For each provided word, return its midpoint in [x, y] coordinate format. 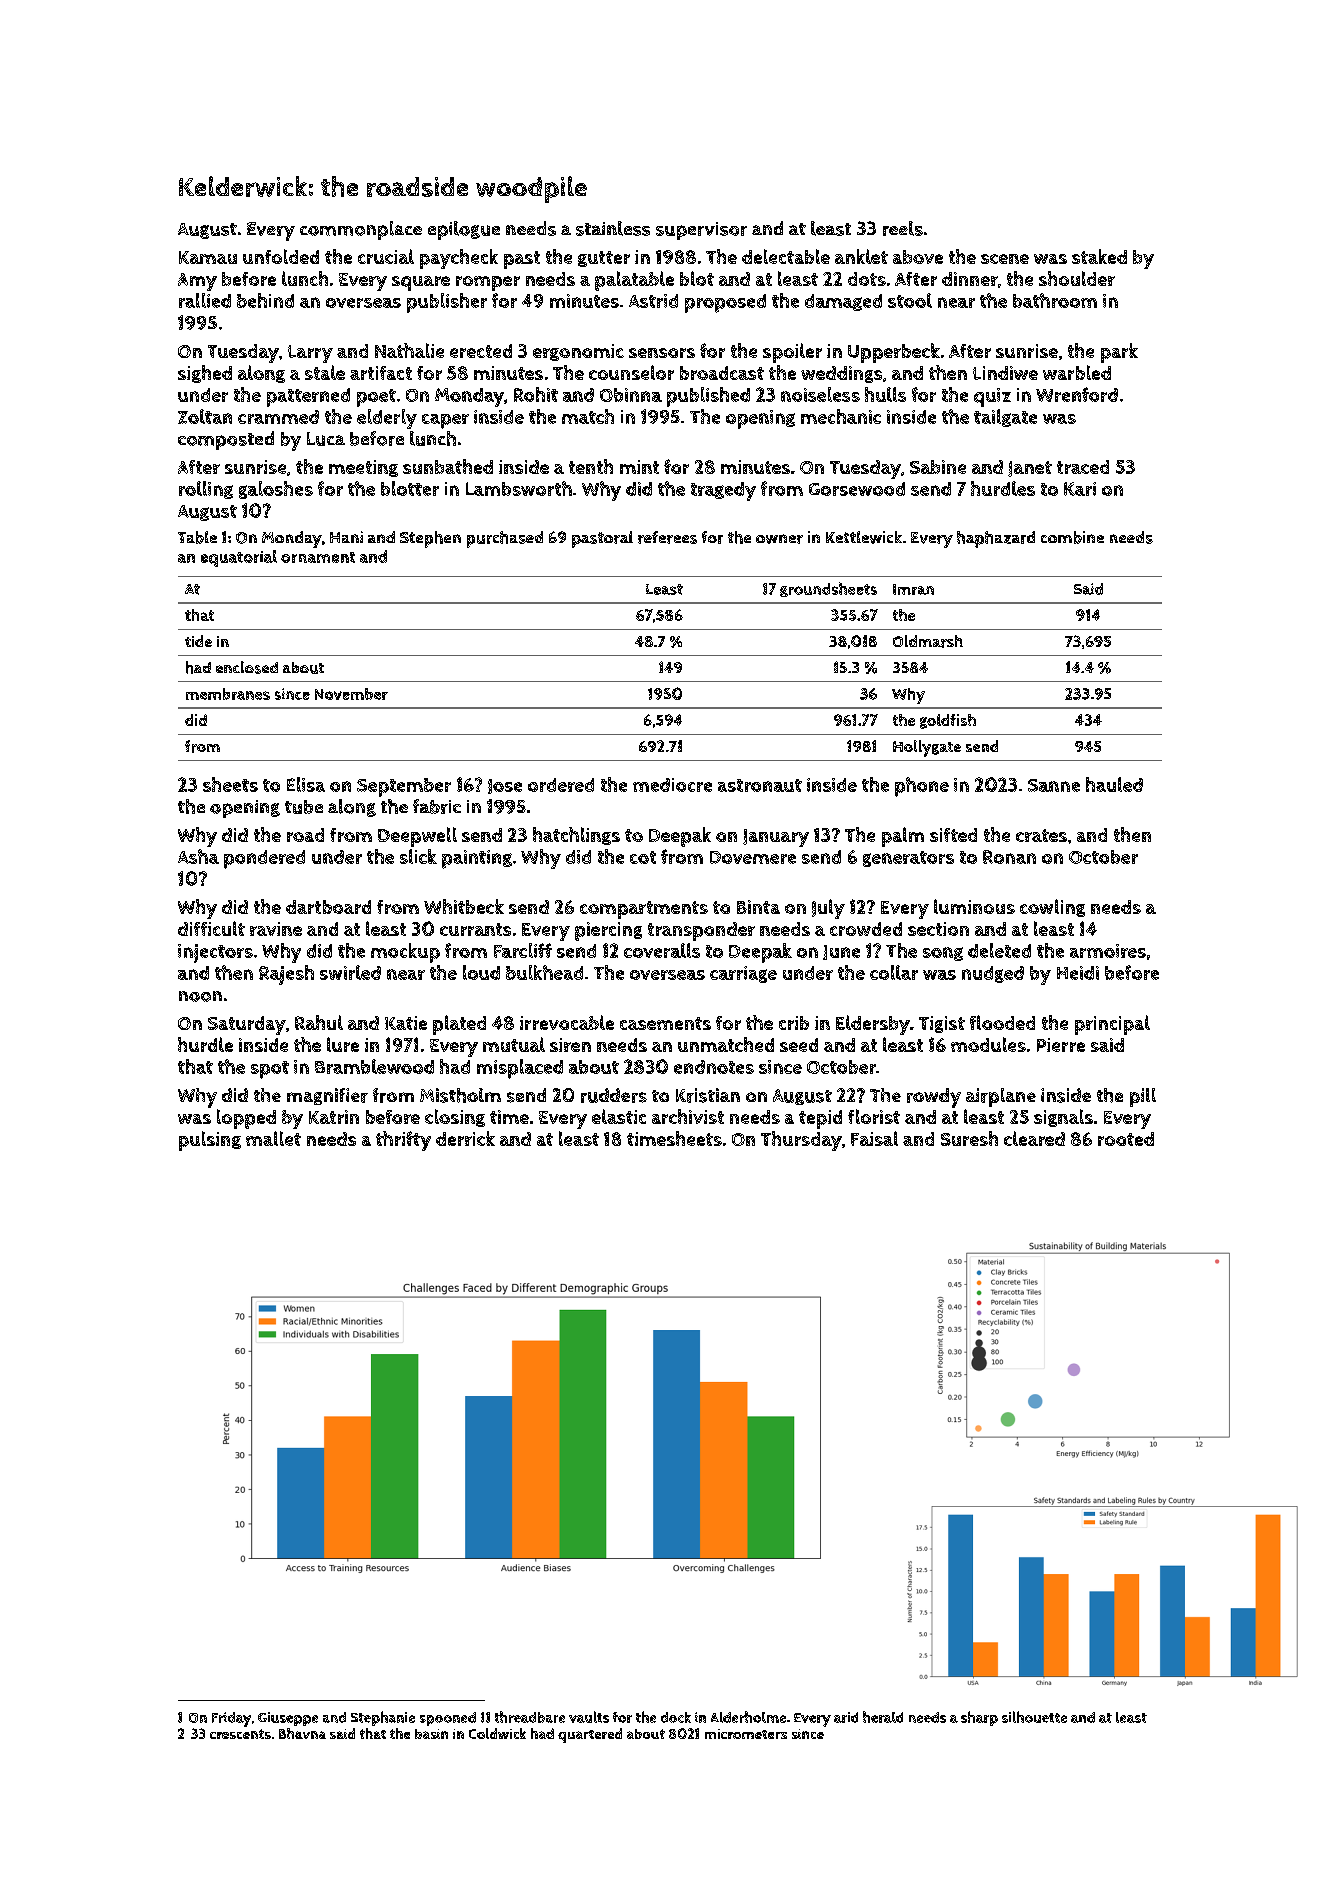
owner [779, 539]
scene [1005, 259]
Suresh [969, 1138]
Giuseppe [288, 1719]
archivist [688, 1116]
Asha [198, 856]
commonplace [361, 230]
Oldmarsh [928, 641]
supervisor [701, 231]
